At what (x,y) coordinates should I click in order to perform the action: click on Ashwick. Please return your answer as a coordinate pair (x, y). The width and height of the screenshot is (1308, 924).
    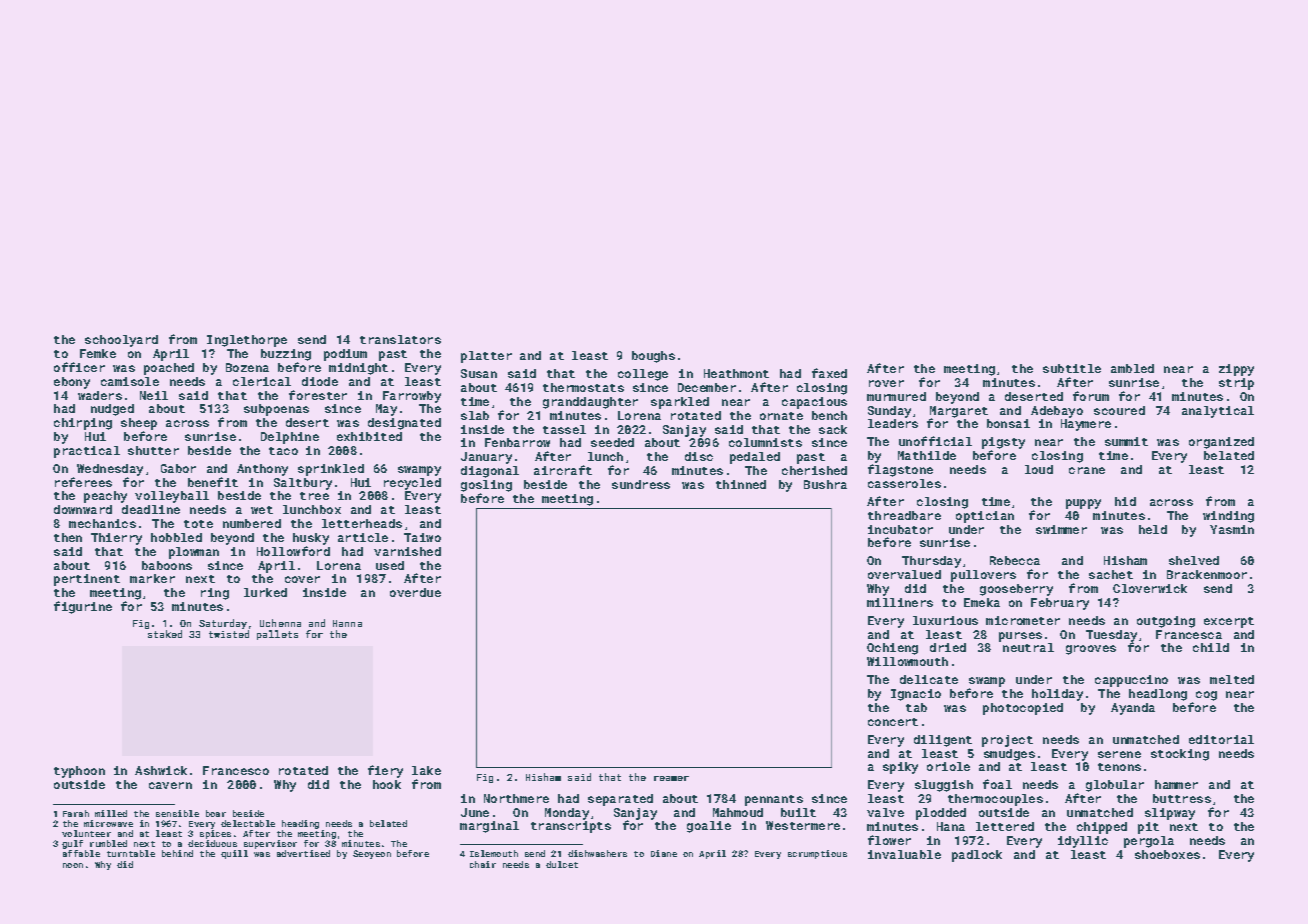
    Looking at the image, I should click on (161, 770).
